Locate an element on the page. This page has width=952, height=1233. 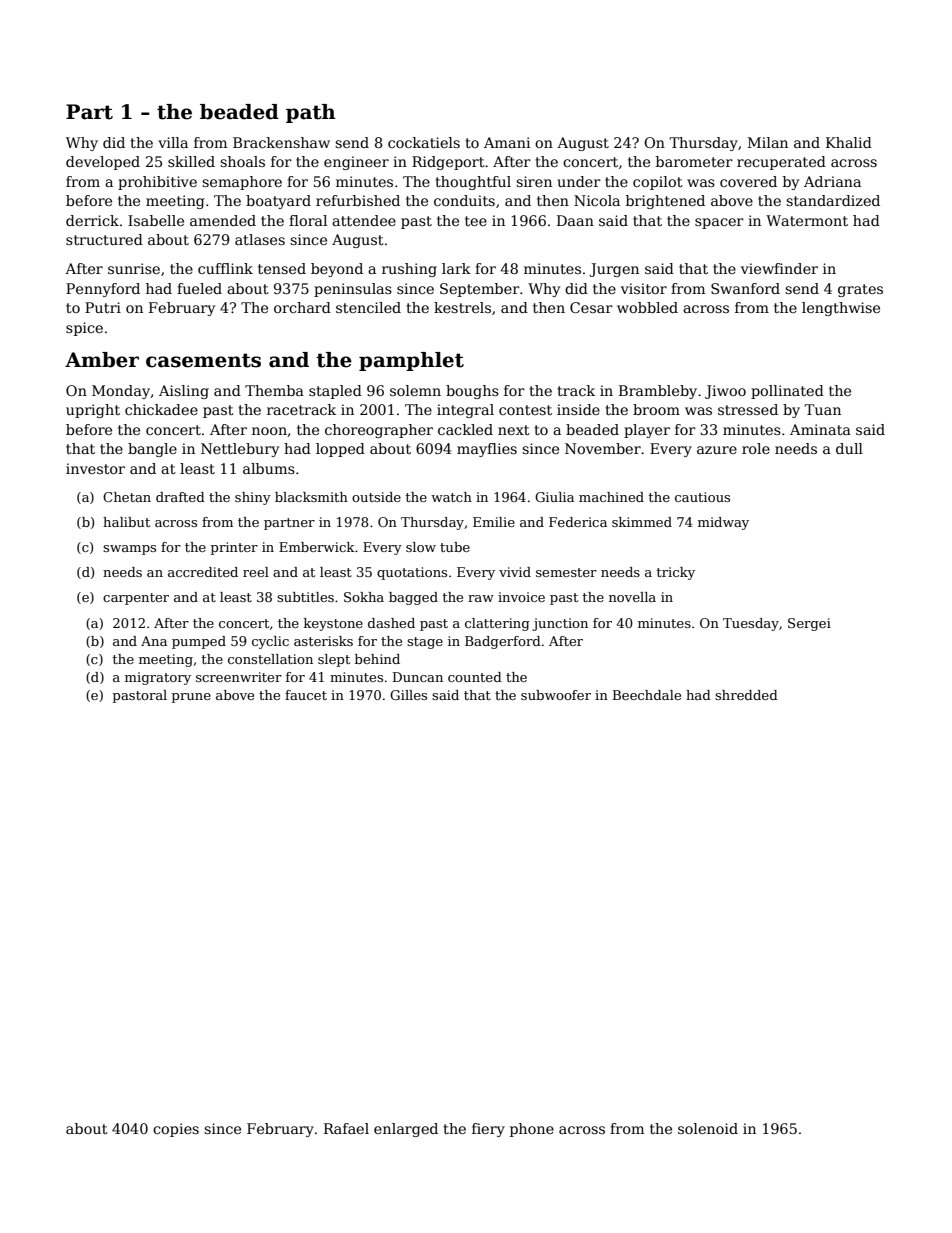
vivid is located at coordinates (515, 572).
